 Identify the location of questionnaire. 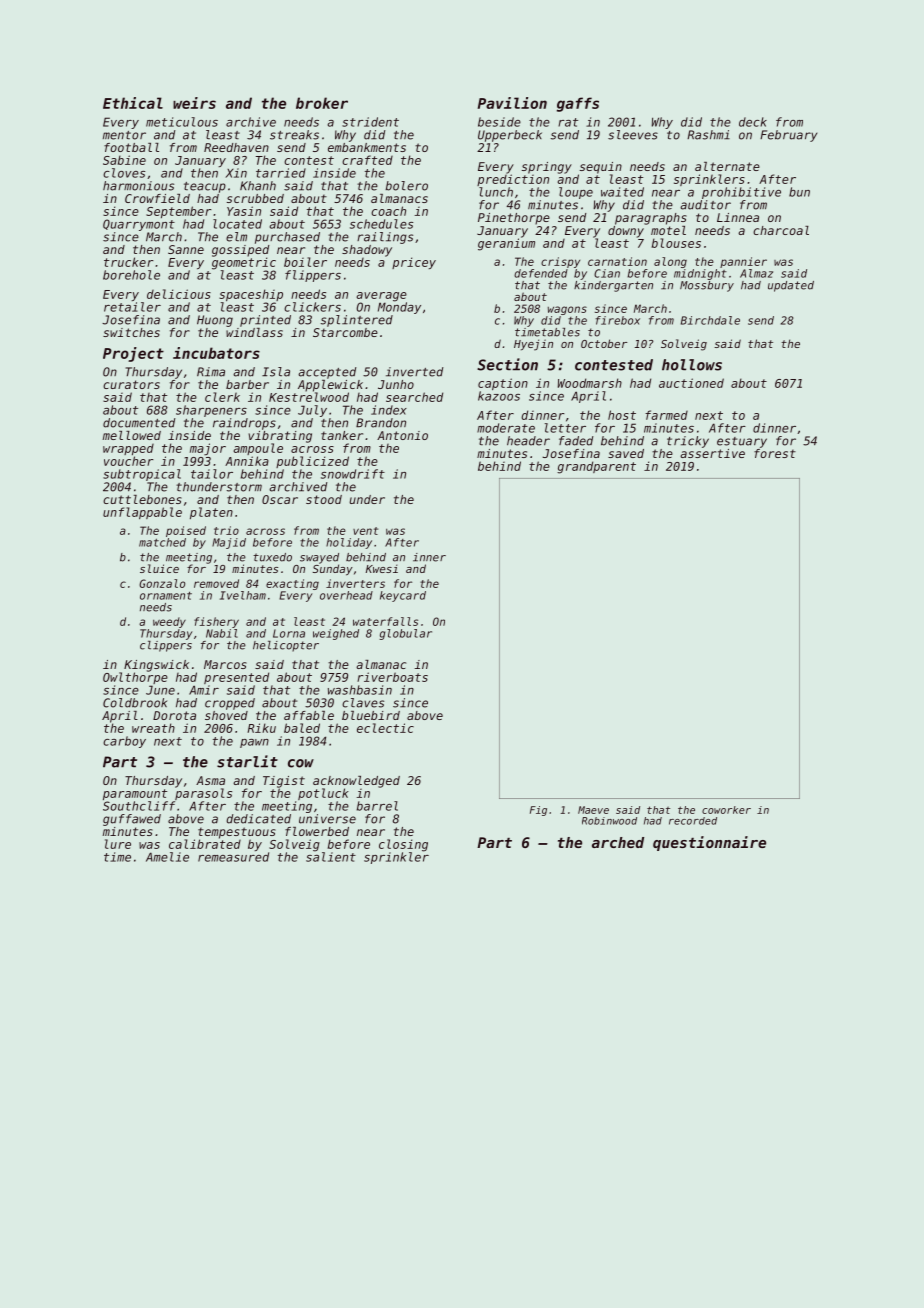
(709, 843).
